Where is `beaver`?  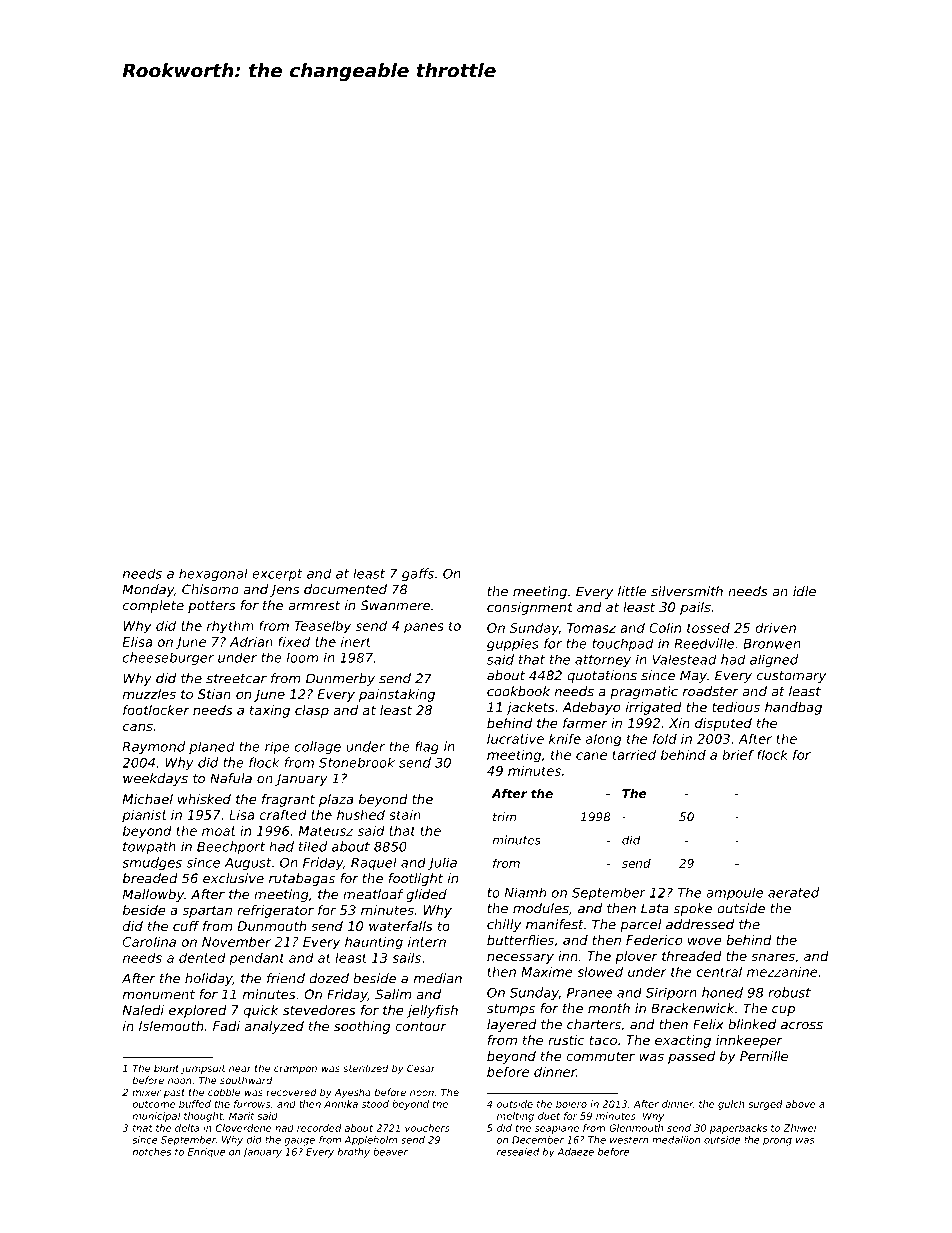 beaver is located at coordinates (390, 1152).
